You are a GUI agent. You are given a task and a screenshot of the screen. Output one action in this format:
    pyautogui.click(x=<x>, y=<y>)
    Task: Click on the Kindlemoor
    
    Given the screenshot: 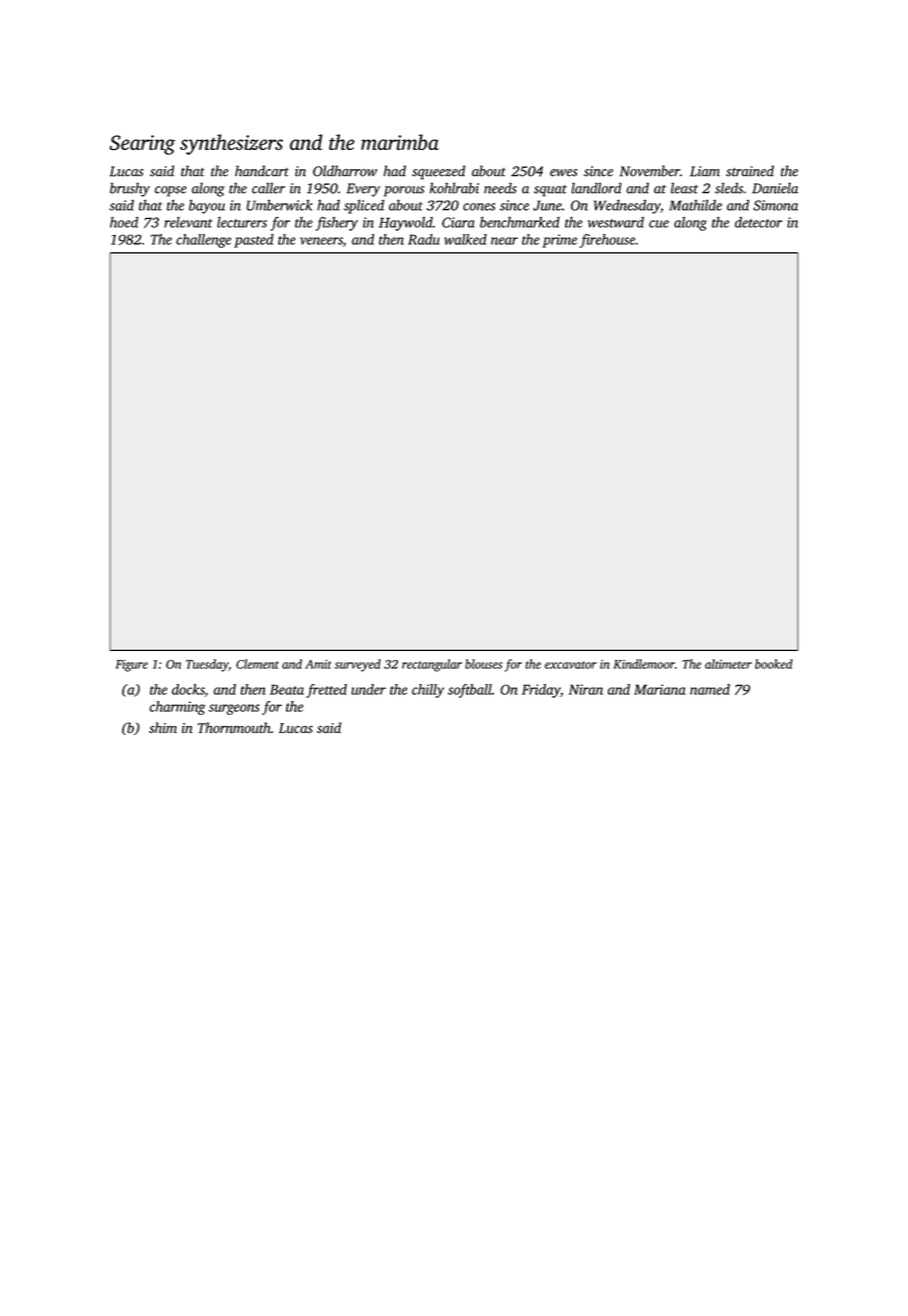 What is the action you would take?
    pyautogui.click(x=644, y=664)
